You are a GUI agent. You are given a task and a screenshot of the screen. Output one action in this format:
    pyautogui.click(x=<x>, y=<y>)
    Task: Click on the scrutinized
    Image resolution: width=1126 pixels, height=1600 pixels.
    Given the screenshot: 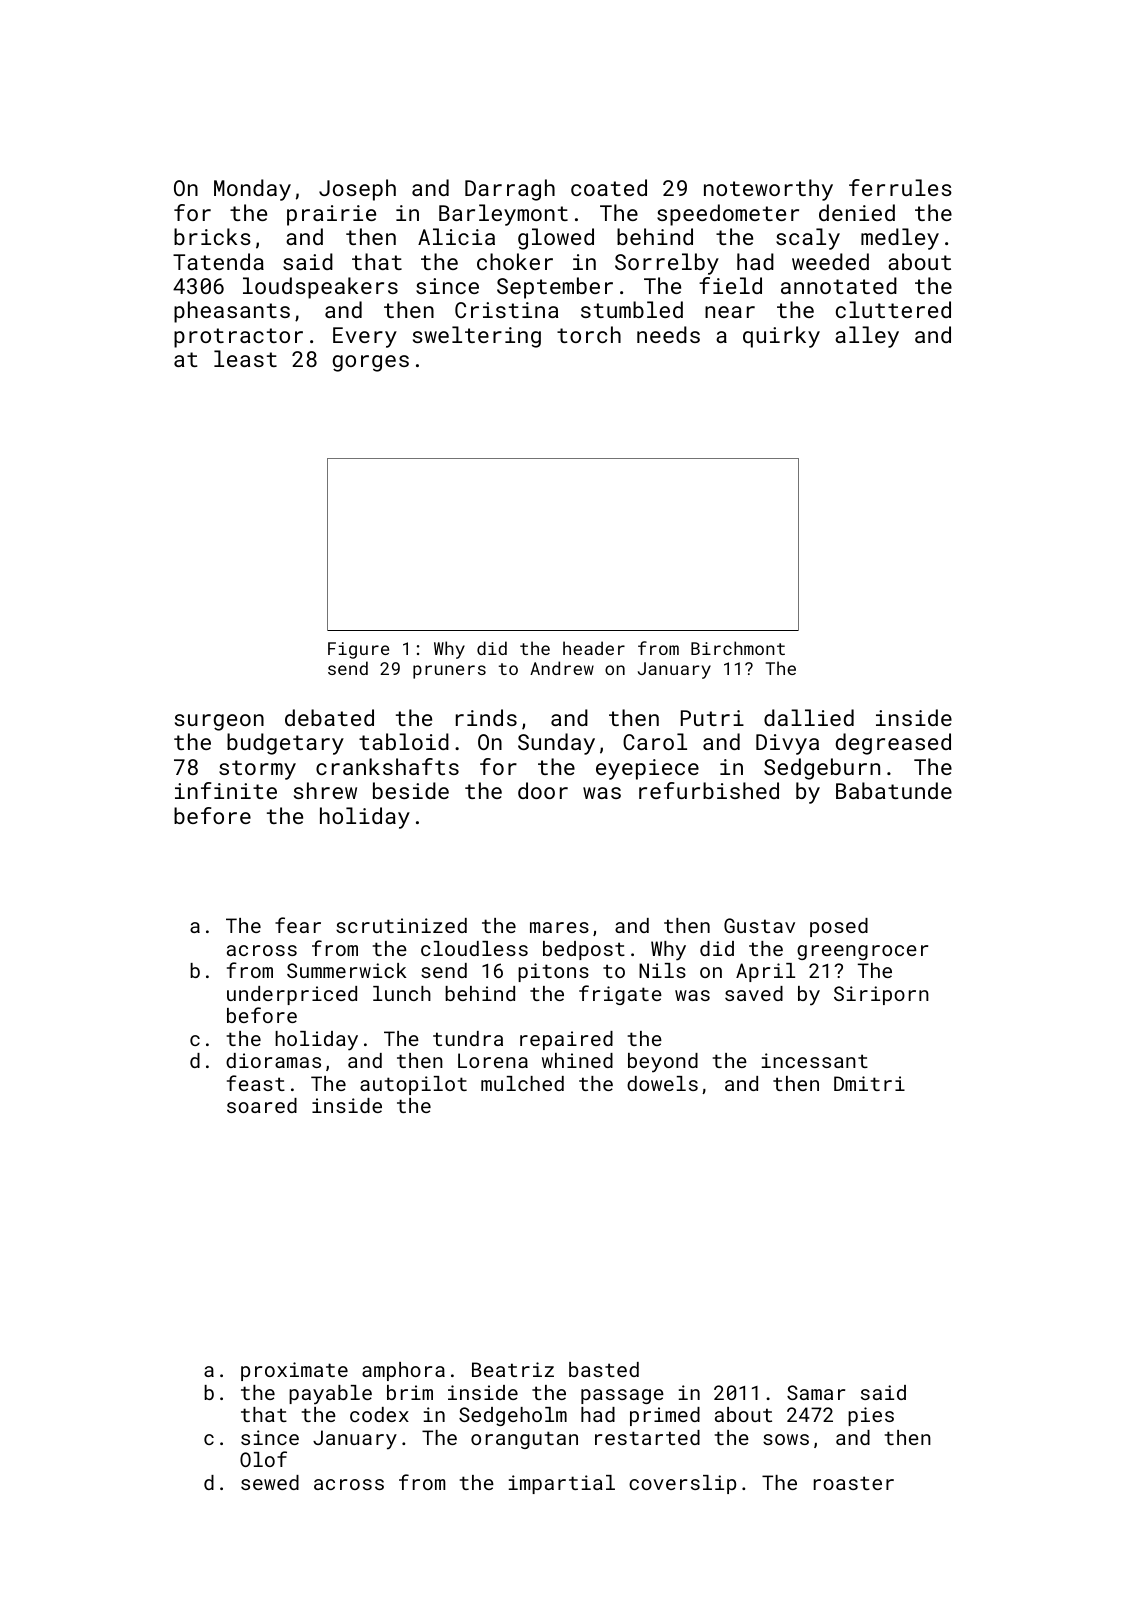 What is the action you would take?
    pyautogui.click(x=401, y=925)
